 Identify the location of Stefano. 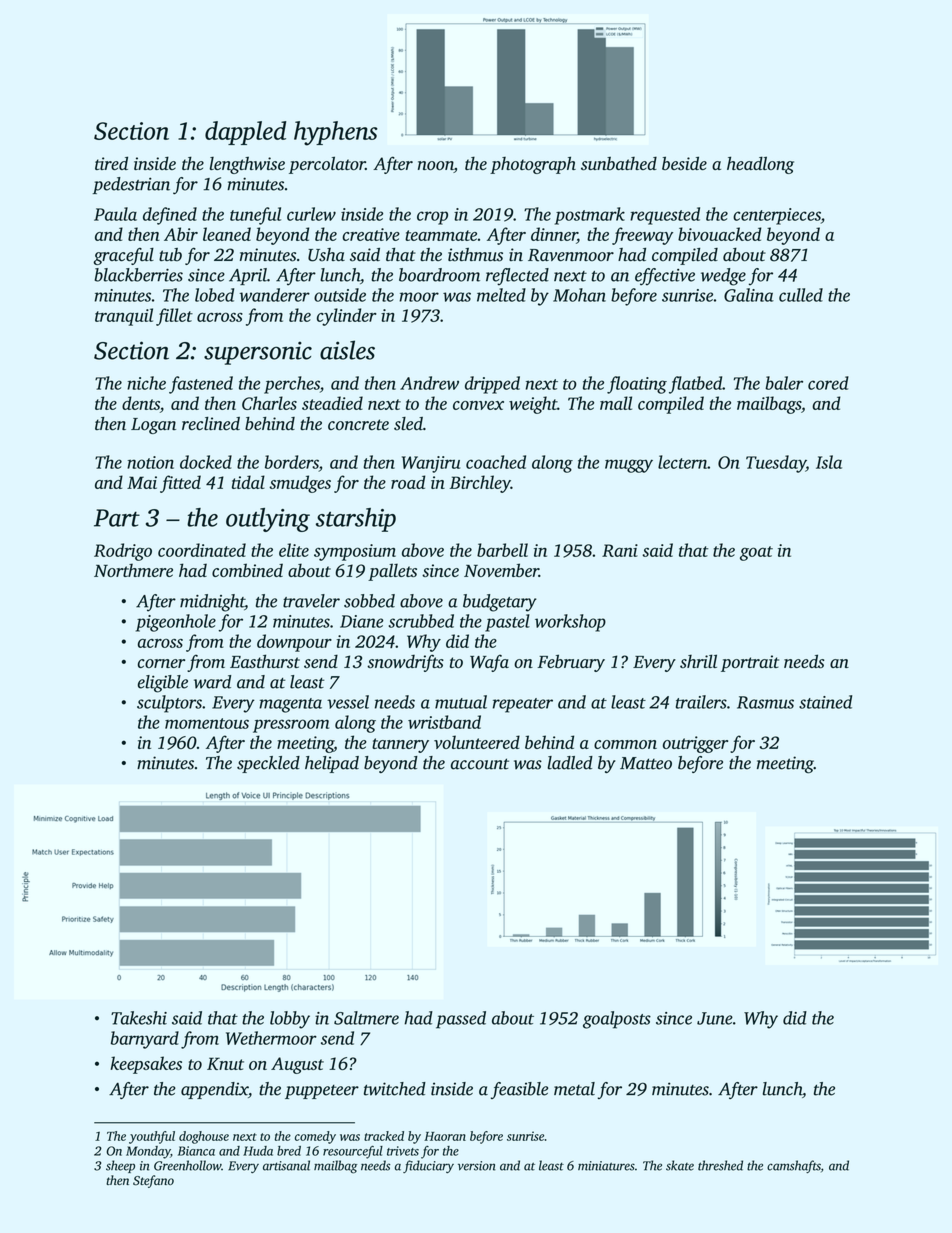
(153, 1181).
